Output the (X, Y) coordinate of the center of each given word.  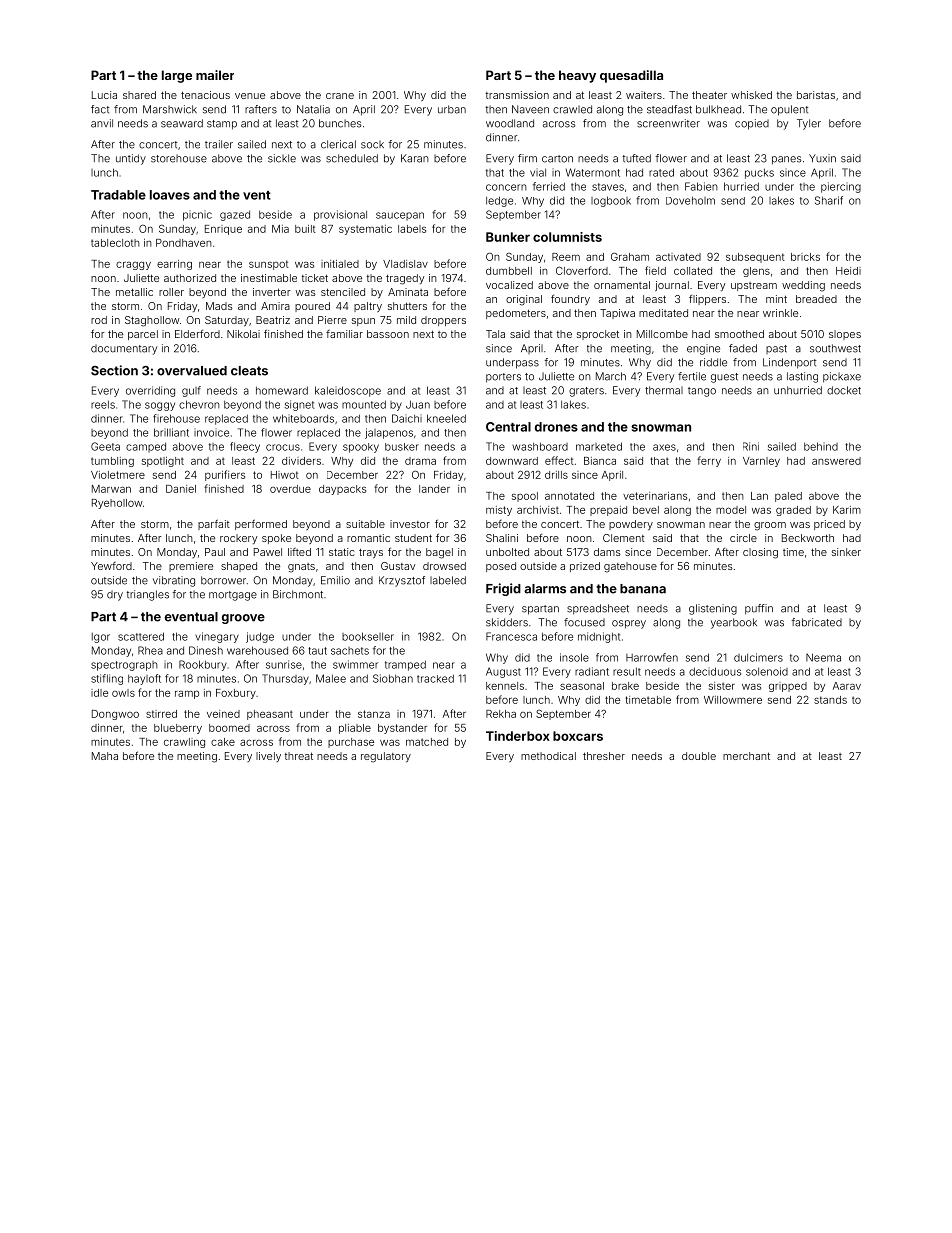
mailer (215, 75)
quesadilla (631, 76)
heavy (577, 76)
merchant (746, 756)
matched (427, 742)
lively (268, 757)
